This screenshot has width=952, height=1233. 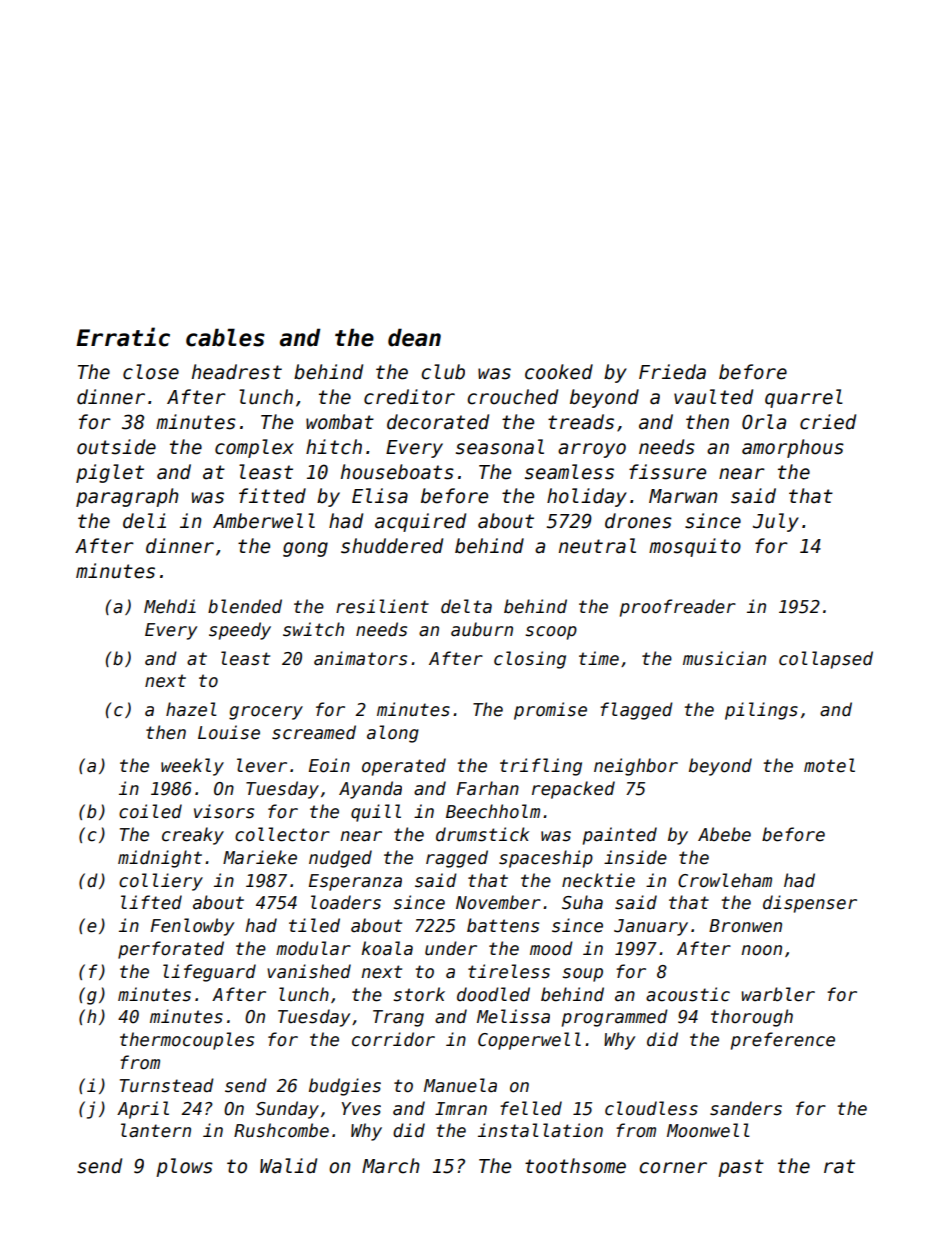 I want to click on mosquito, so click(x=695, y=547).
